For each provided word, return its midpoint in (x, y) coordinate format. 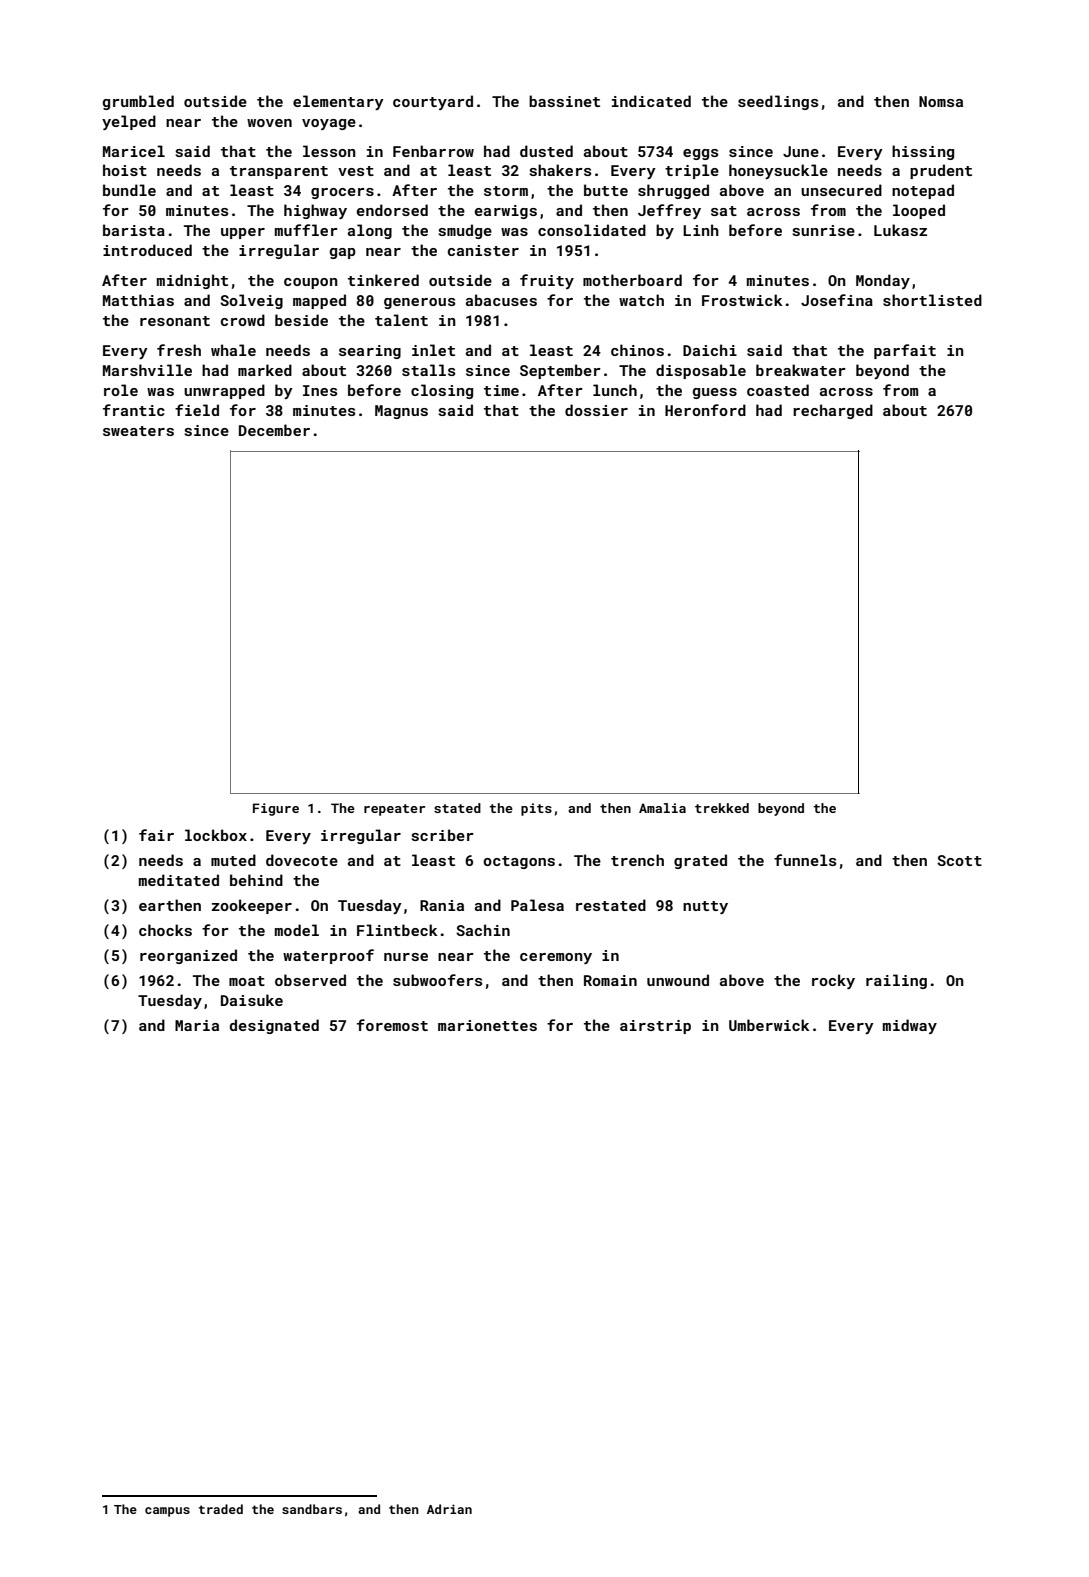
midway (910, 1026)
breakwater (801, 370)
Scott (959, 860)
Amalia (662, 808)
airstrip (655, 1027)
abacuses (501, 300)
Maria (197, 1025)
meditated (179, 880)
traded (221, 1509)
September (560, 371)
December (274, 430)
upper (243, 233)
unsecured (841, 190)
